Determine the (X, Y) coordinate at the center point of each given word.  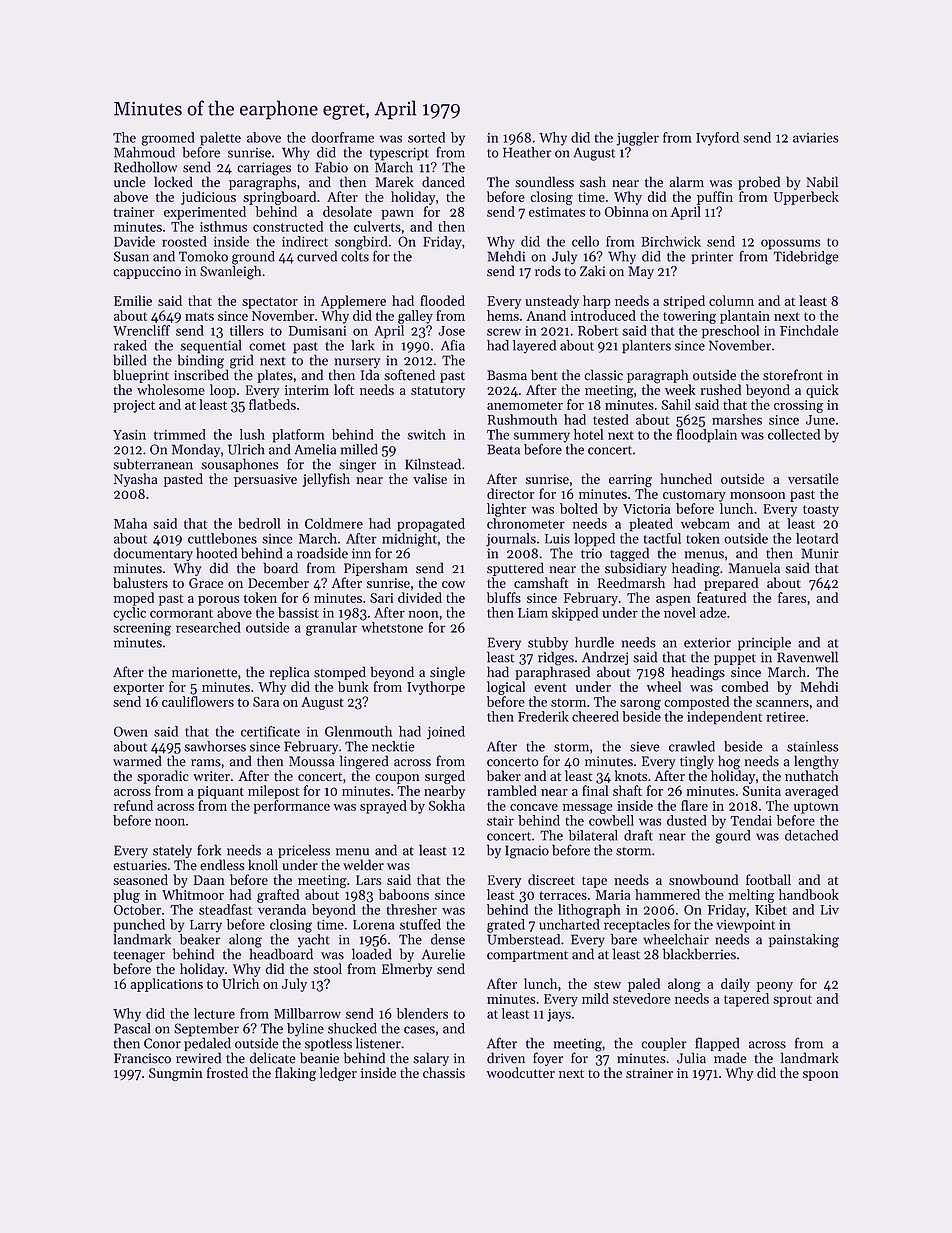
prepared (731, 584)
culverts (377, 226)
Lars (368, 880)
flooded (442, 300)
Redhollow (145, 167)
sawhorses (215, 746)
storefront (793, 375)
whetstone (392, 627)
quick (822, 391)
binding (201, 361)
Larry (206, 926)
